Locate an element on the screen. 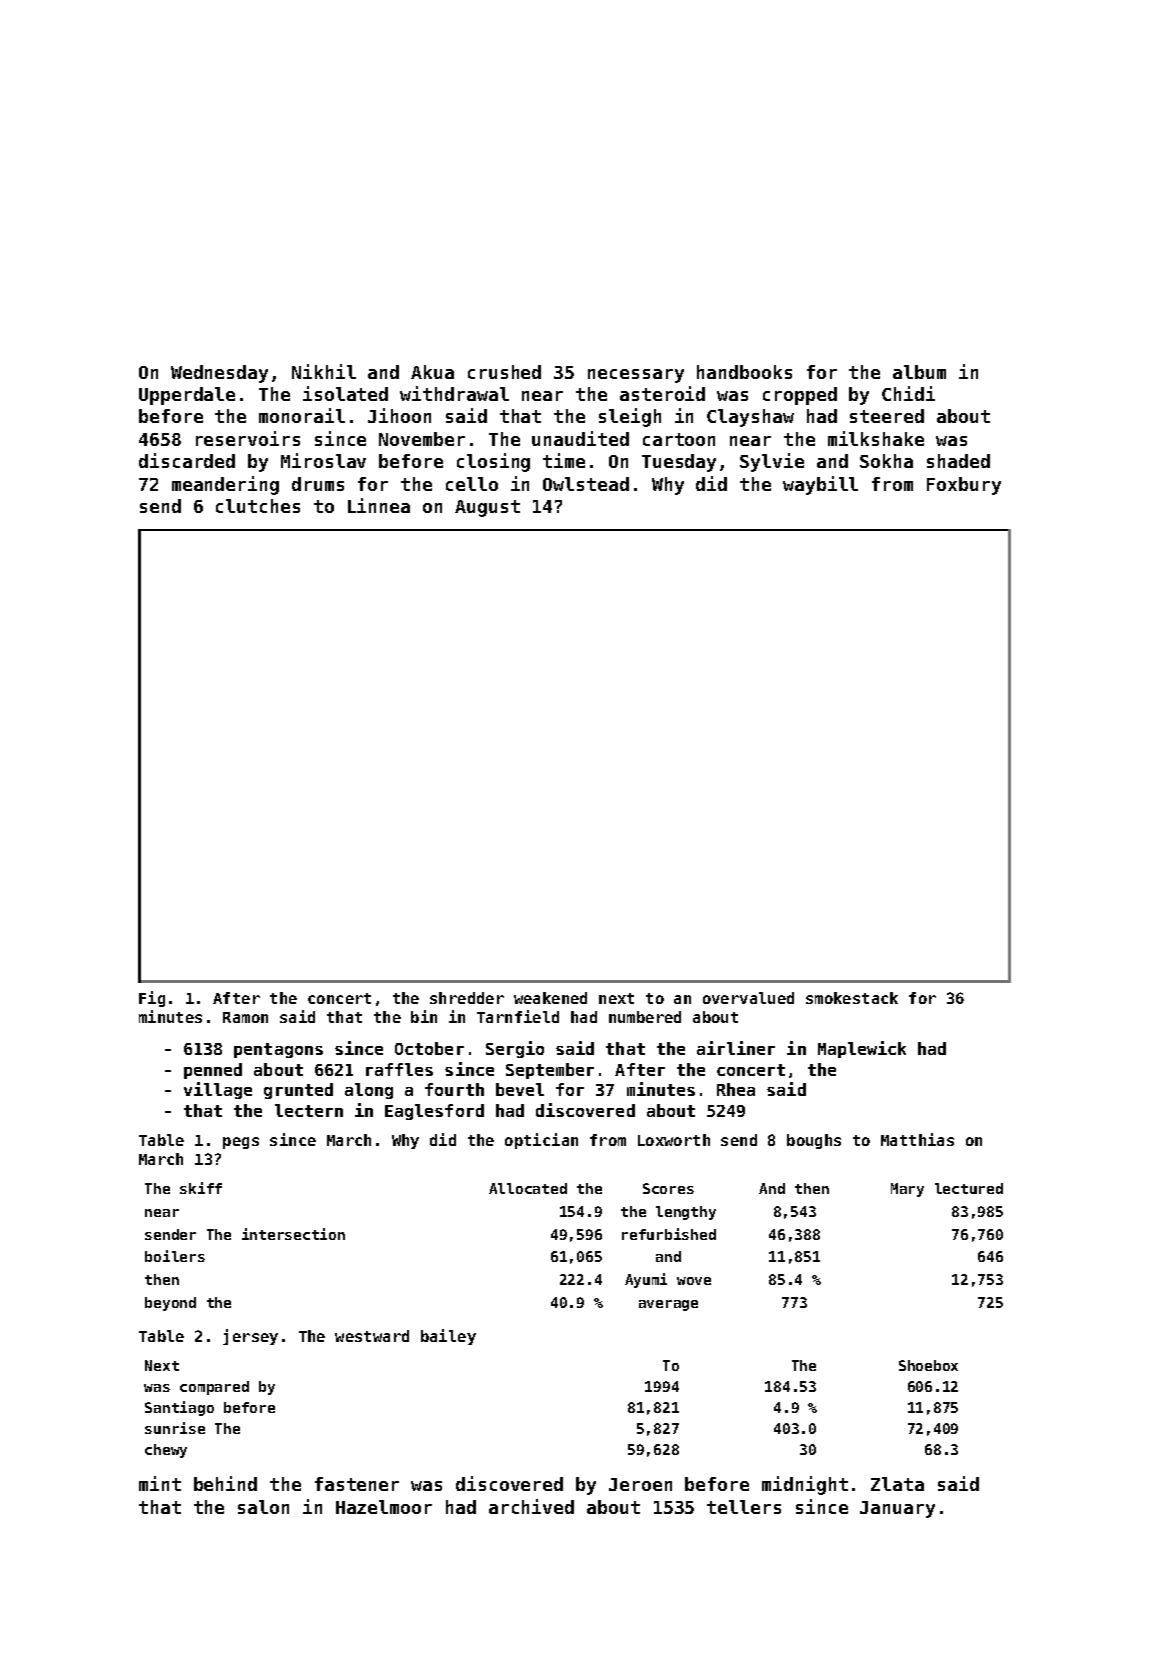  average is located at coordinates (668, 1305).
